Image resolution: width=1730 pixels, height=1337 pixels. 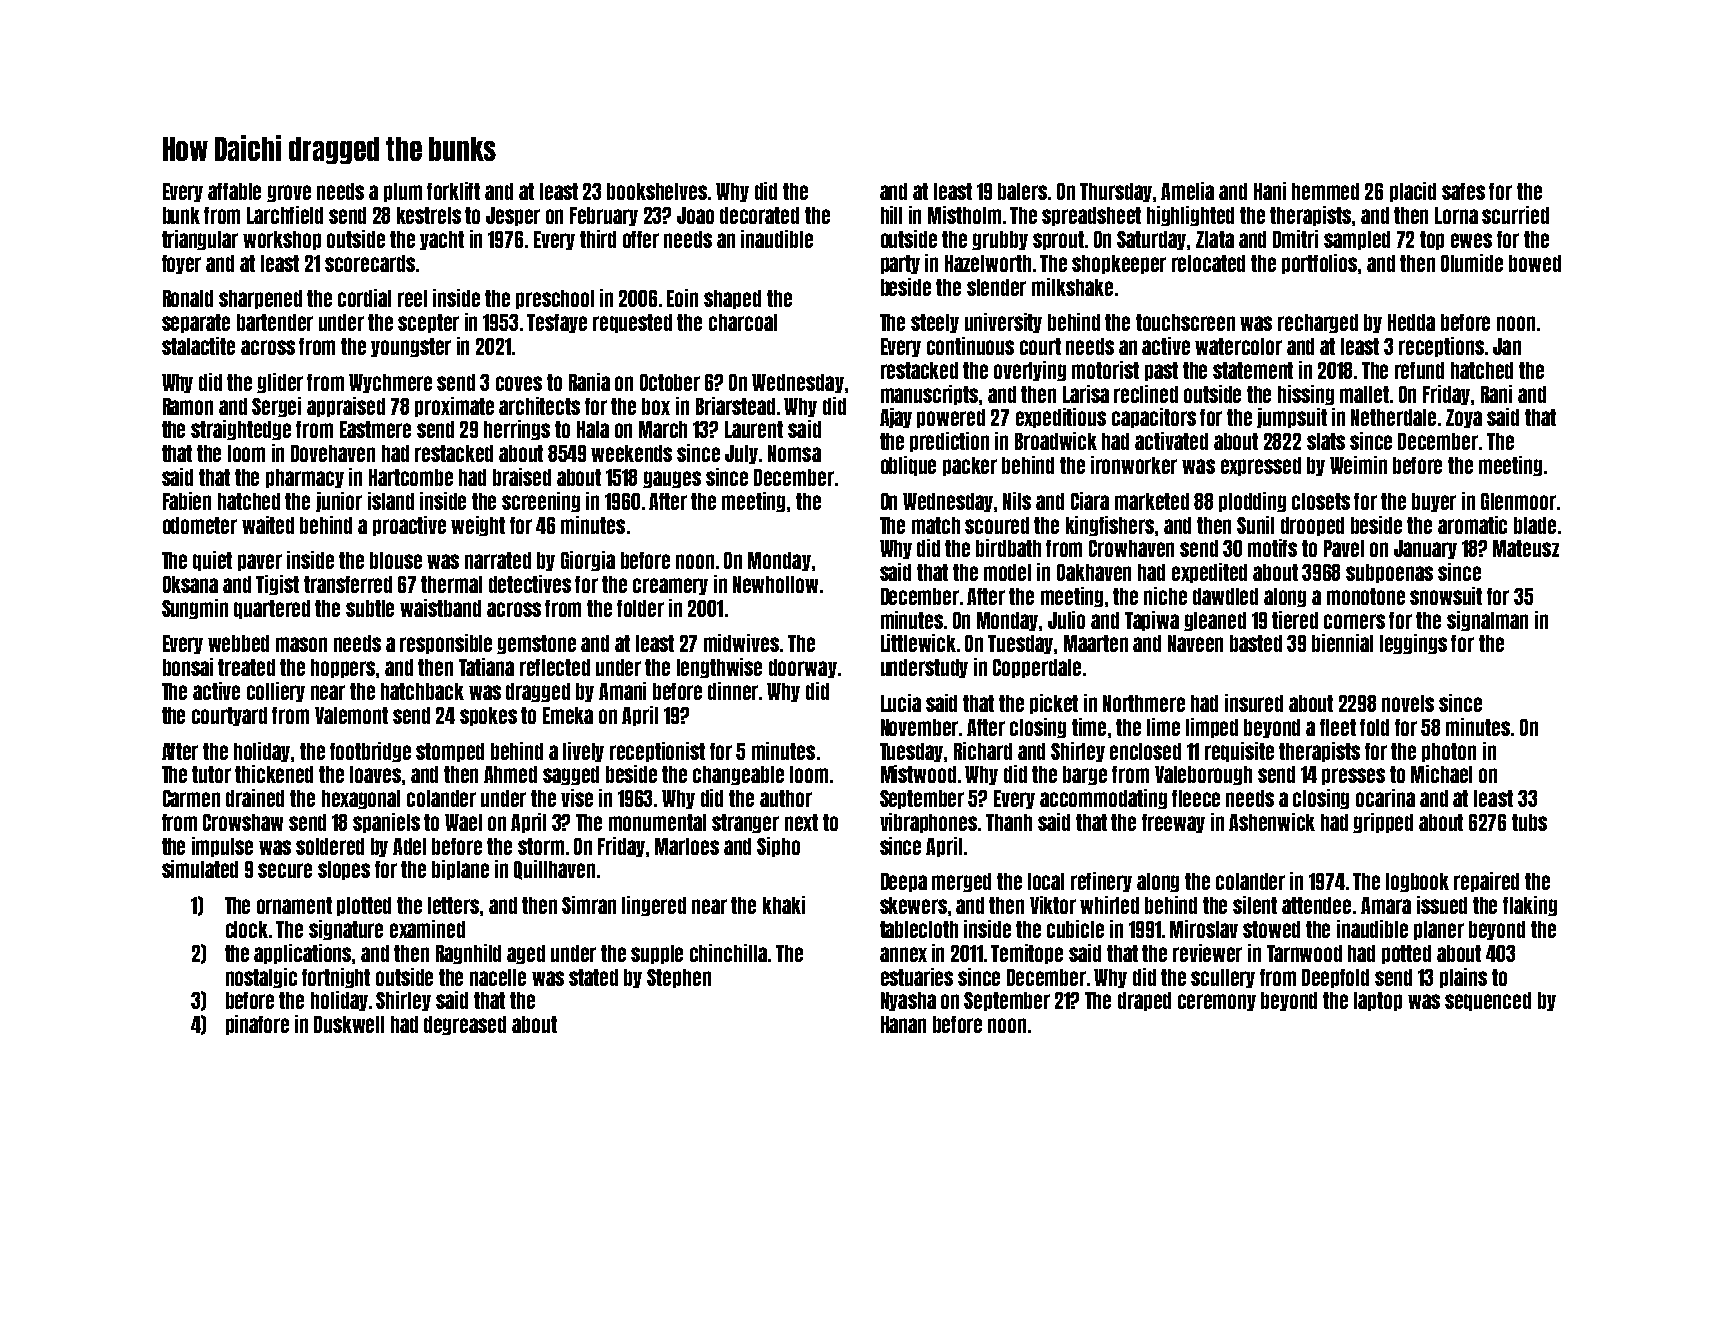 What do you see at coordinates (386, 823) in the screenshot?
I see `spaniels` at bounding box center [386, 823].
